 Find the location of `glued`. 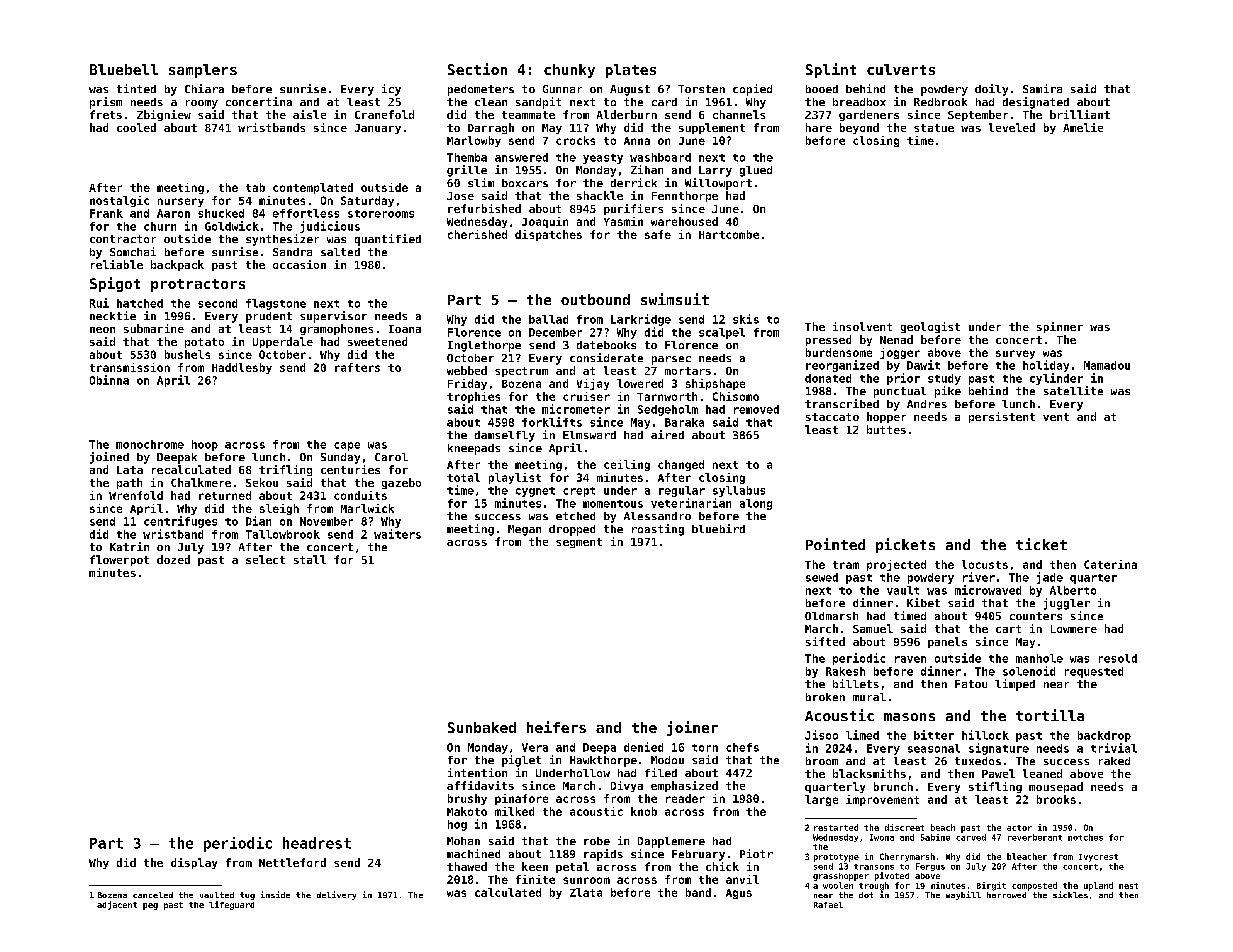

glued is located at coordinates (756, 171).
